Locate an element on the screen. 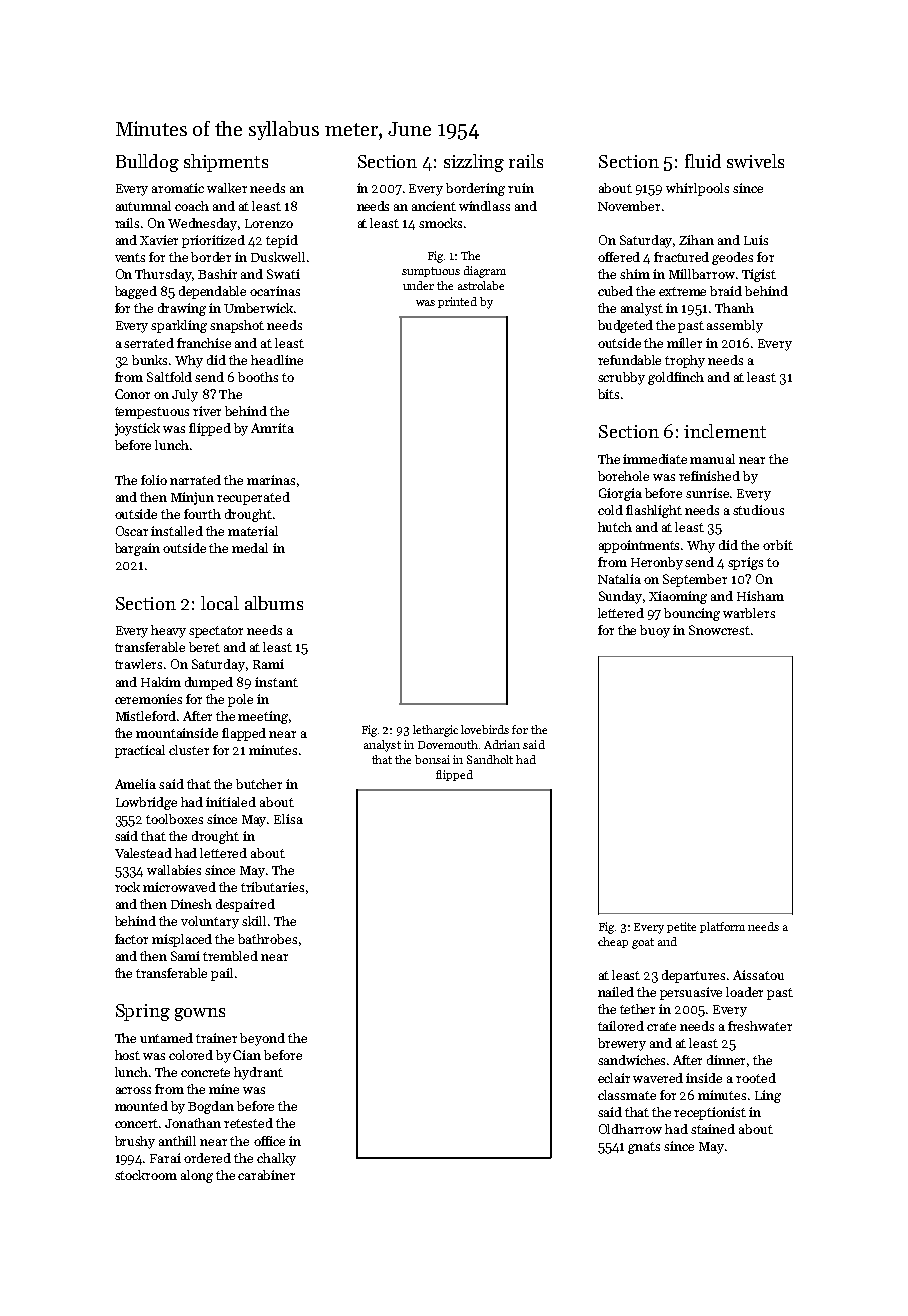  diagram is located at coordinates (485, 272).
